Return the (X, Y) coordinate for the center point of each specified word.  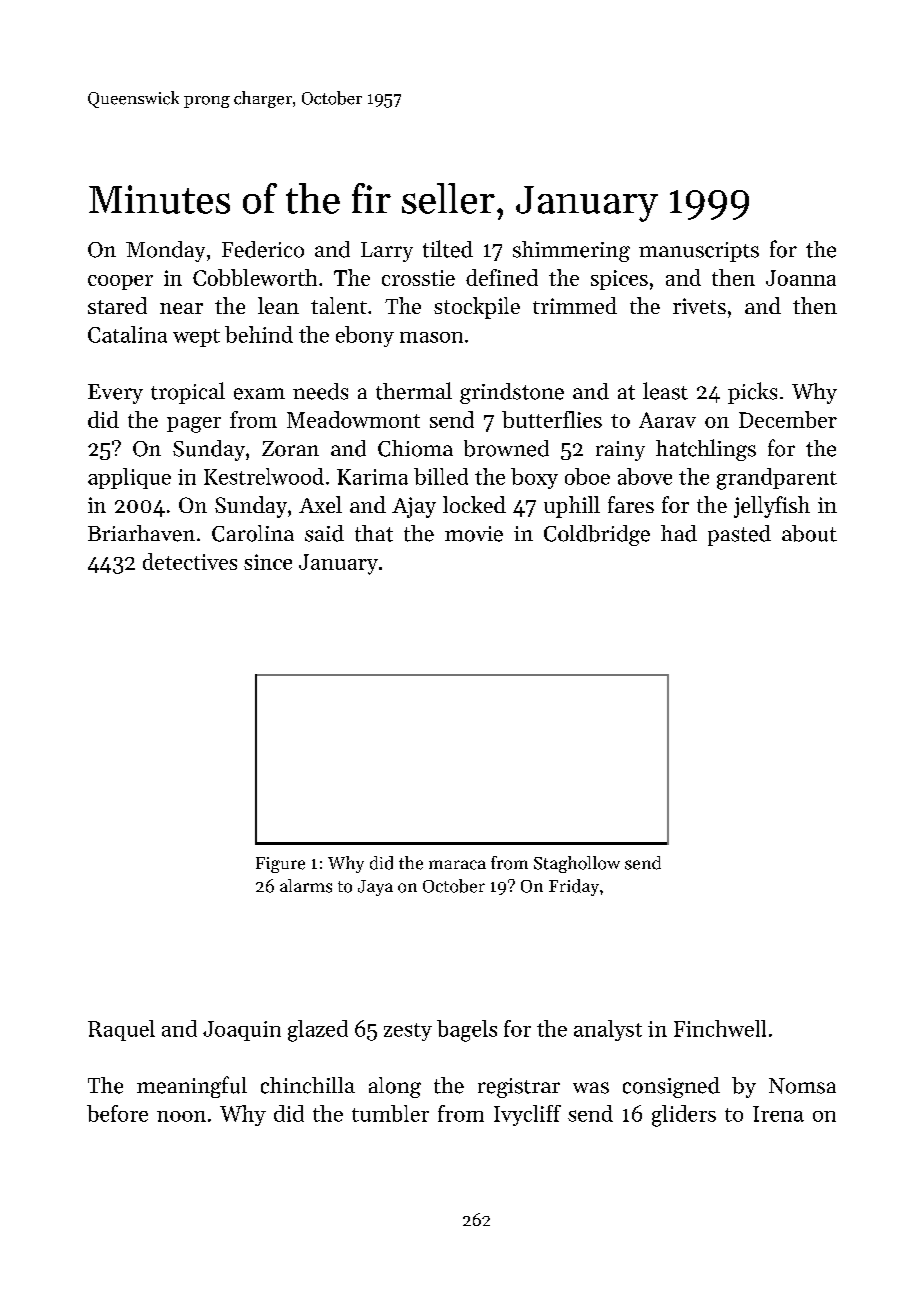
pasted (739, 535)
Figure (280, 865)
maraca (457, 865)
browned (506, 448)
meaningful (192, 1087)
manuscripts (699, 252)
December (788, 419)
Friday (574, 887)
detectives (190, 561)
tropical (188, 393)
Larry (387, 252)
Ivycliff (527, 1115)
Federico (263, 249)
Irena (778, 1114)
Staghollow (577, 864)
